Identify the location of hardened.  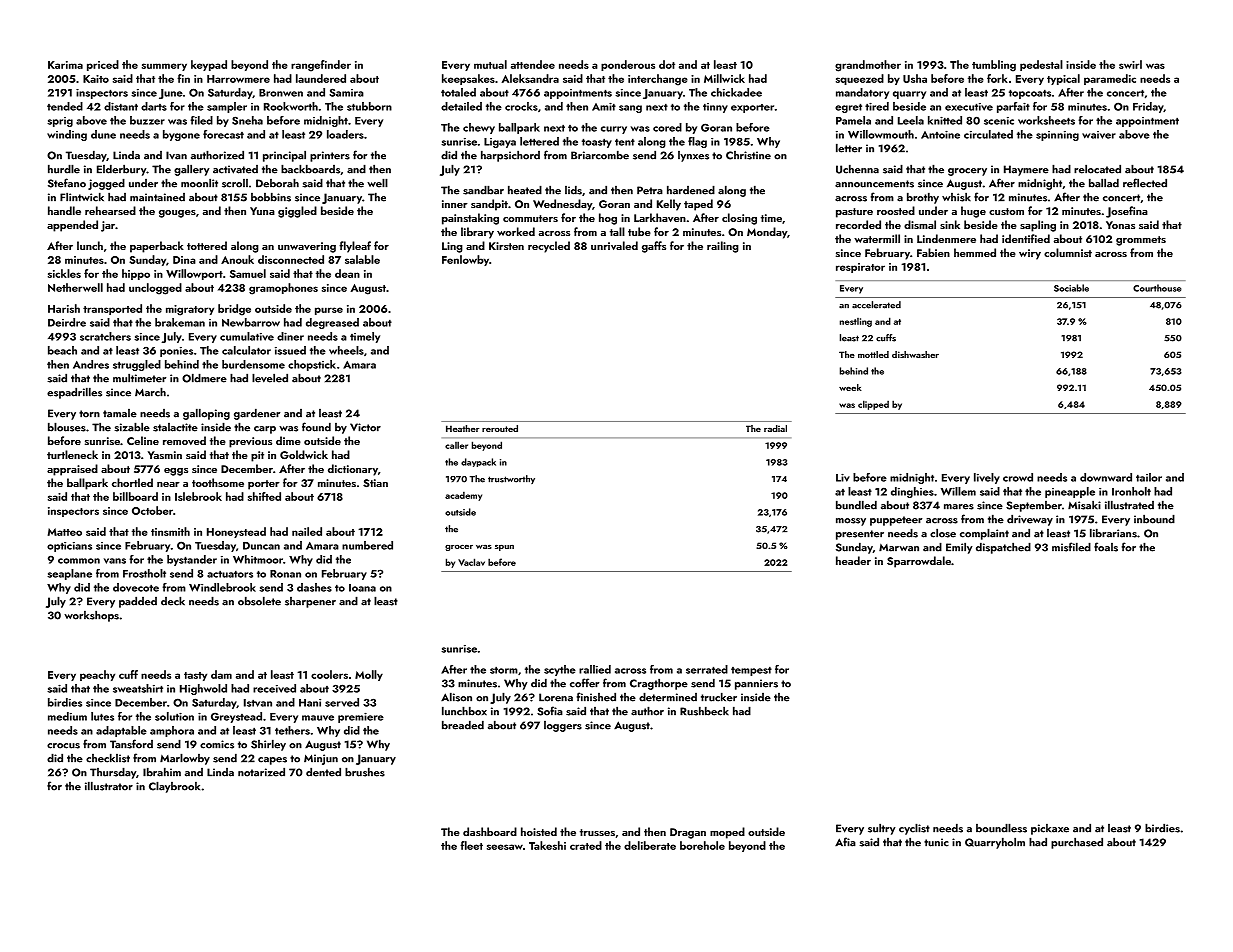
(691, 190).
